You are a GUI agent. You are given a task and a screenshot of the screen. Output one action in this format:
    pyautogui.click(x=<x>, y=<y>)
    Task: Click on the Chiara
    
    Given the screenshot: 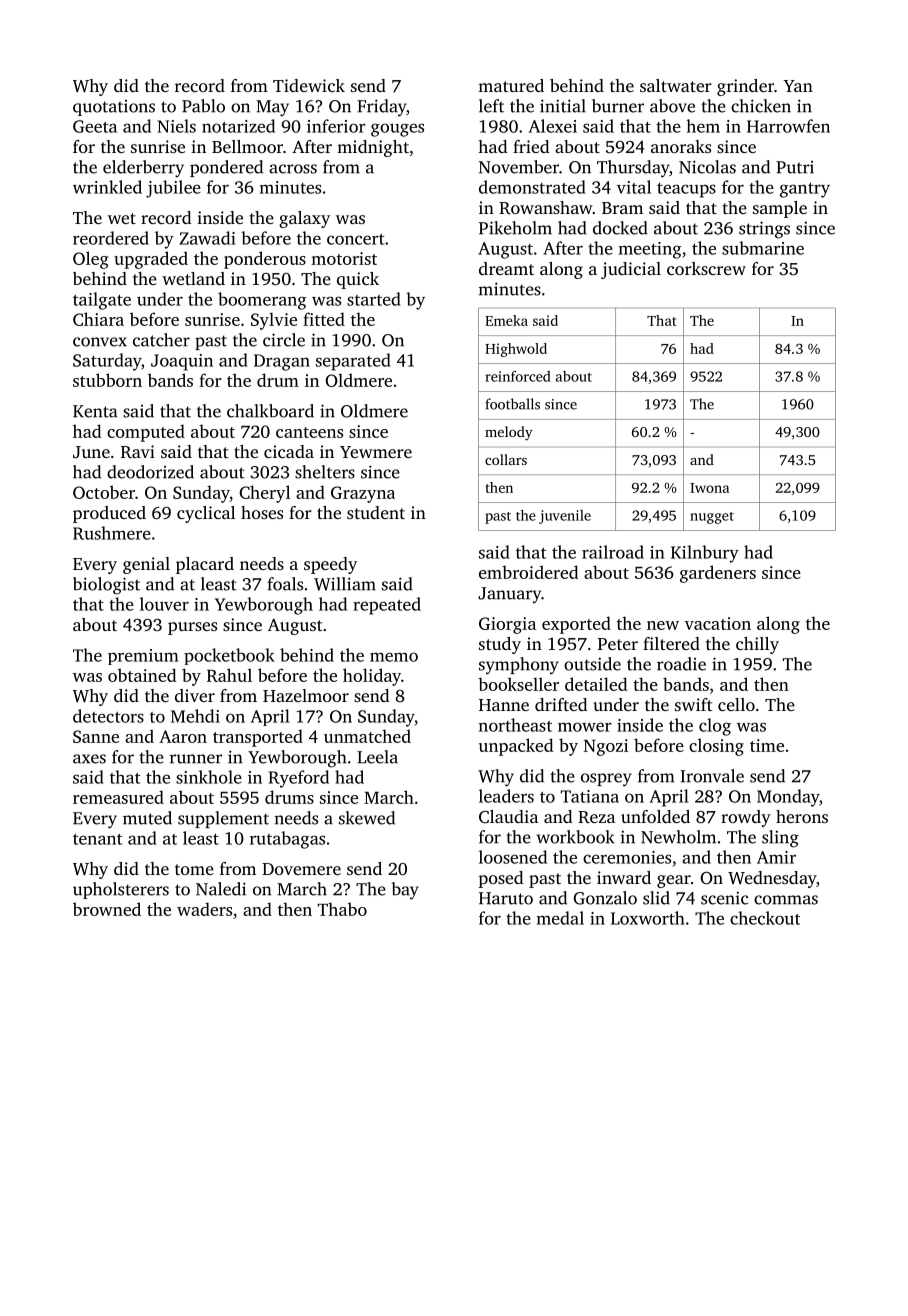 What is the action you would take?
    pyautogui.click(x=98, y=319)
